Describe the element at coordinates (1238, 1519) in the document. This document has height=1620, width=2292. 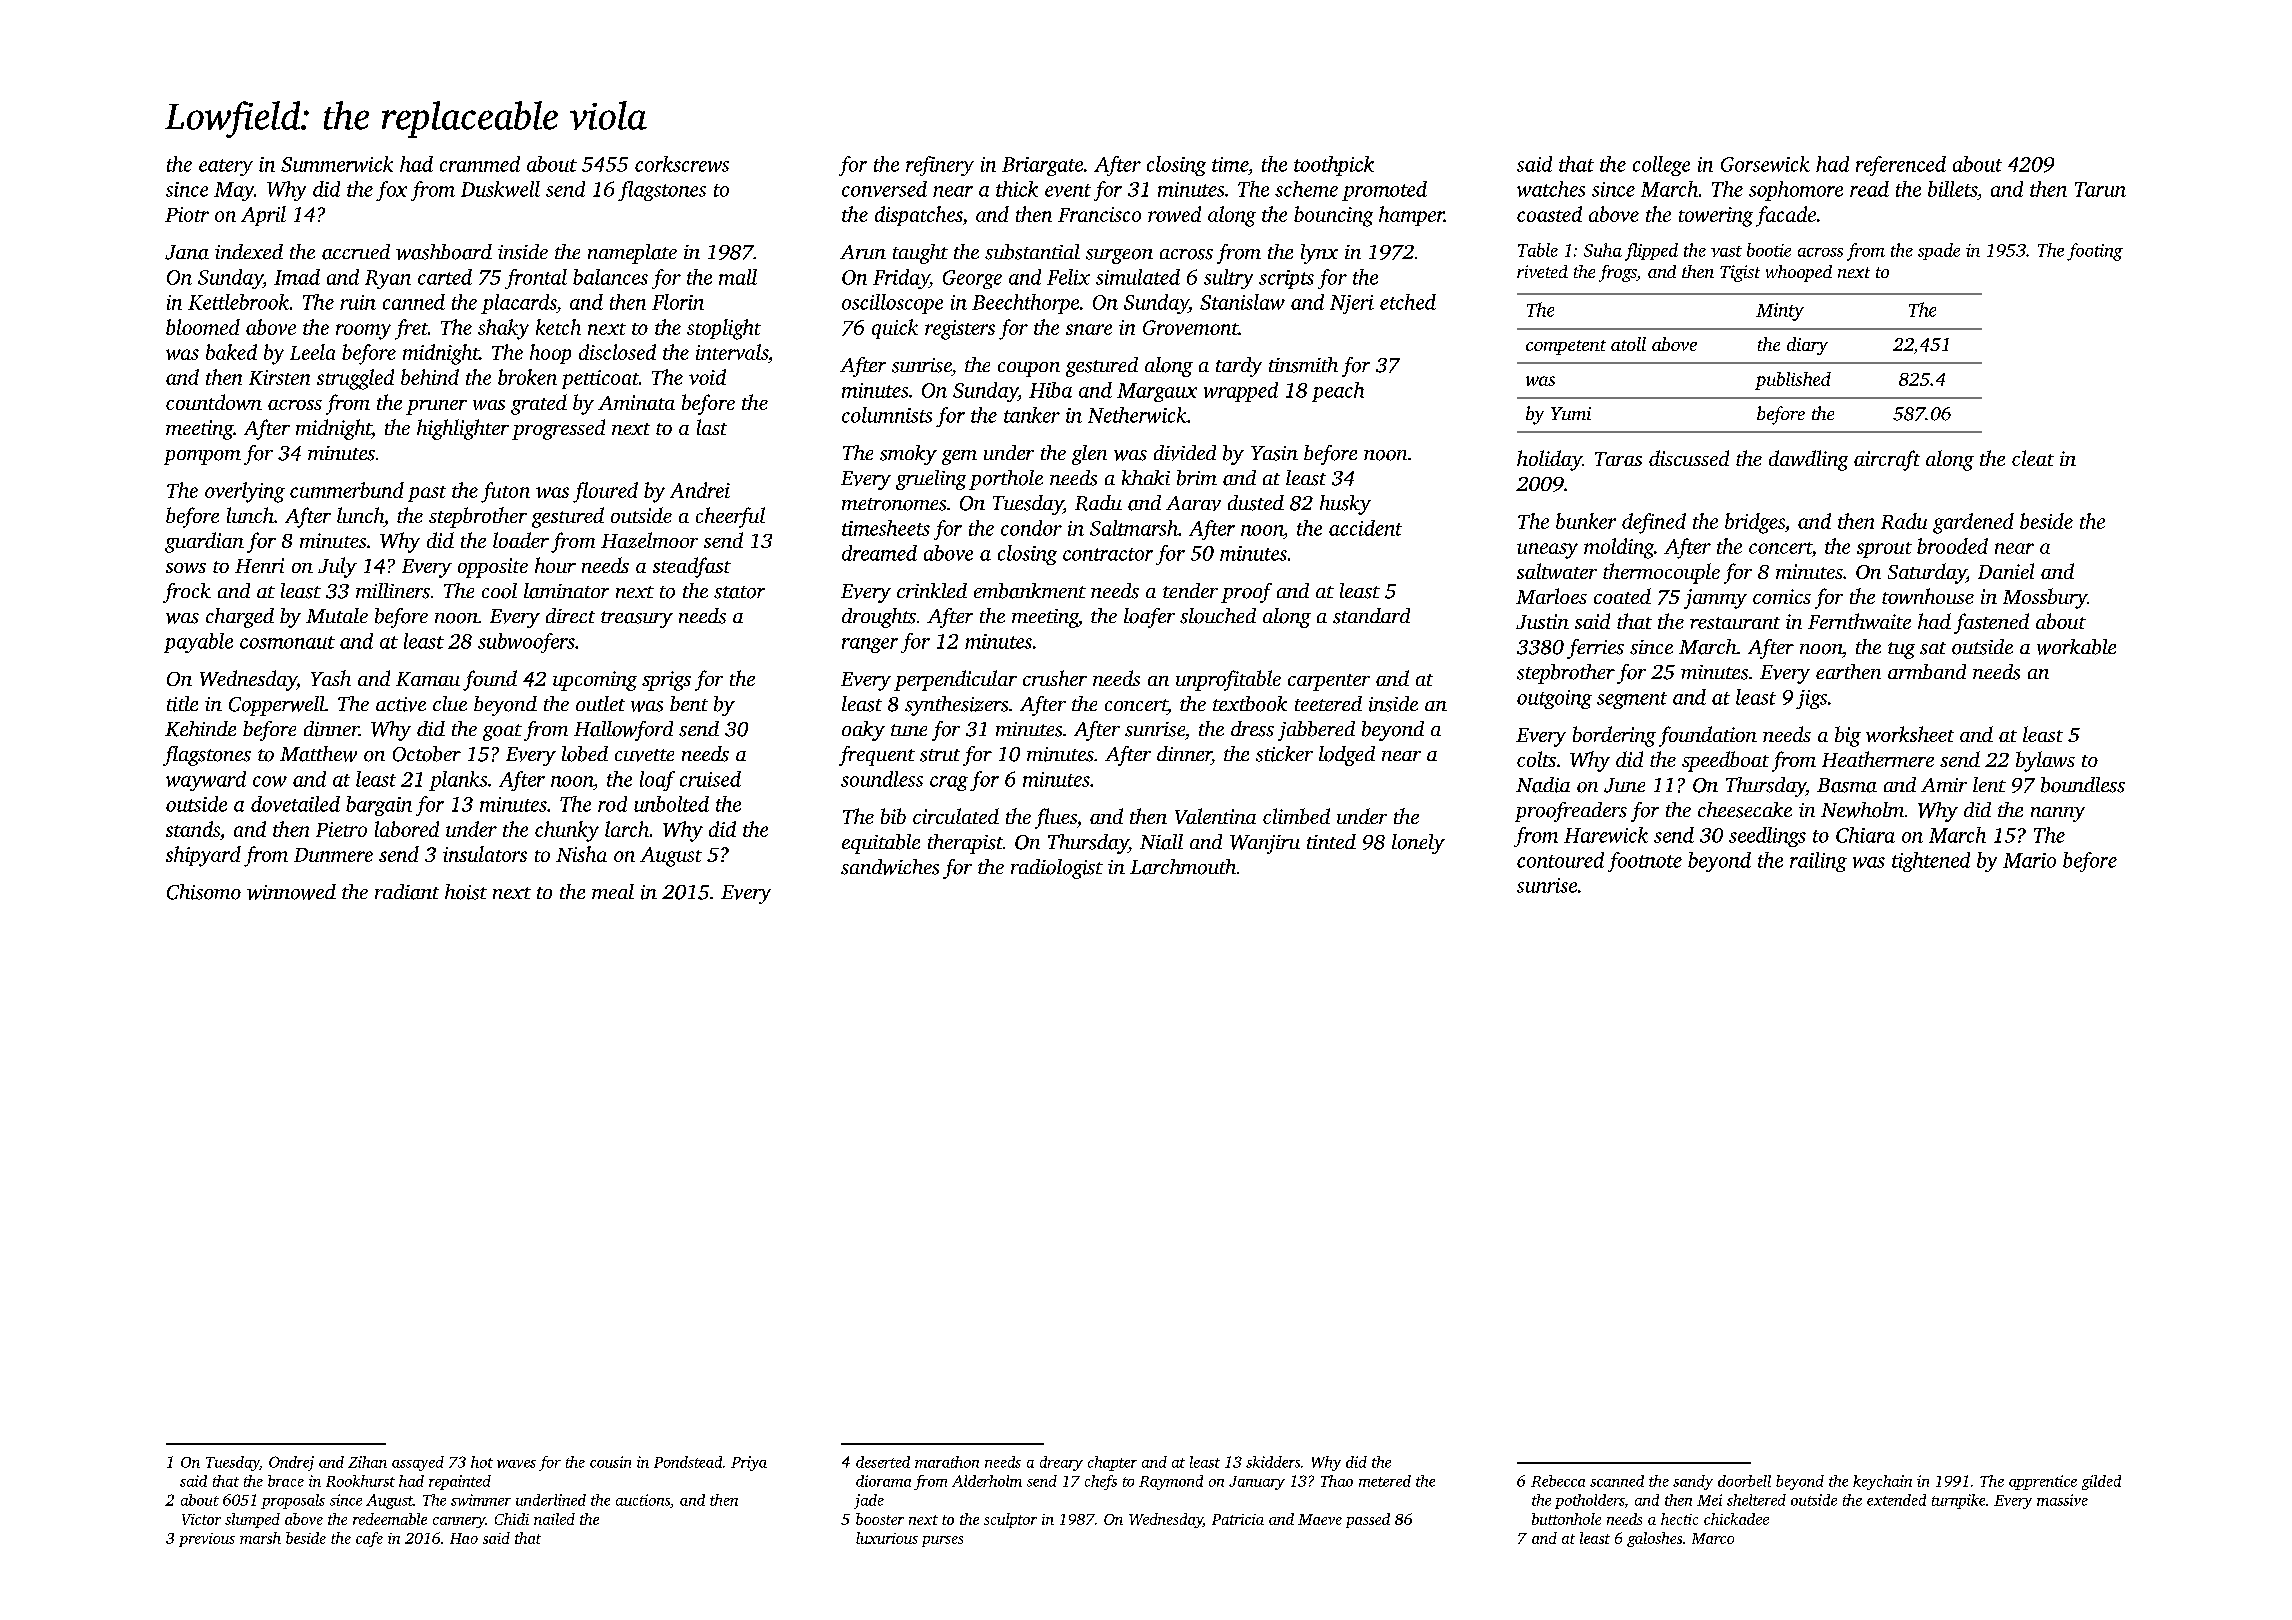
I see `Patricia` at that location.
